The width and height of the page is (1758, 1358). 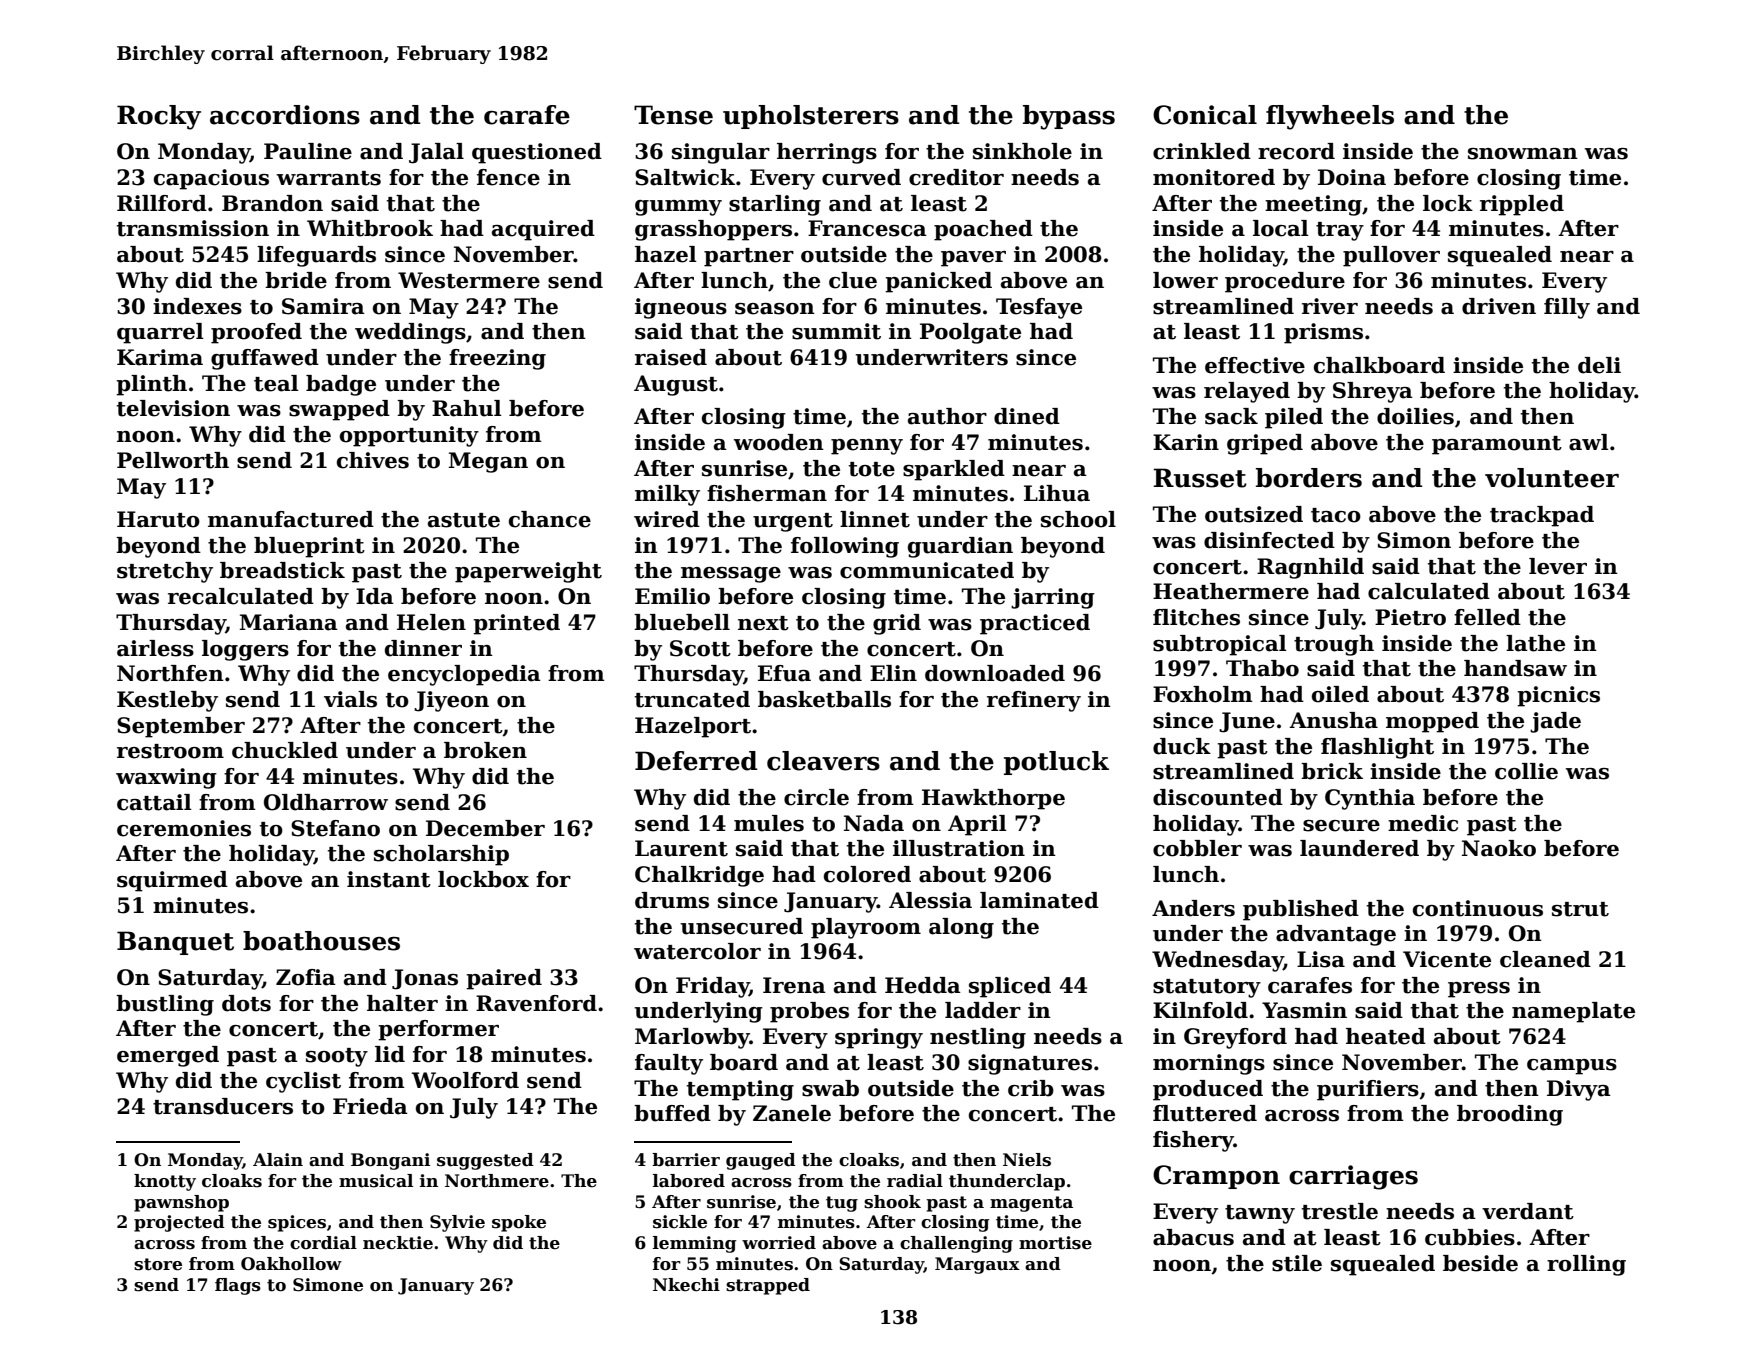 I want to click on practiced, so click(x=1035, y=624).
